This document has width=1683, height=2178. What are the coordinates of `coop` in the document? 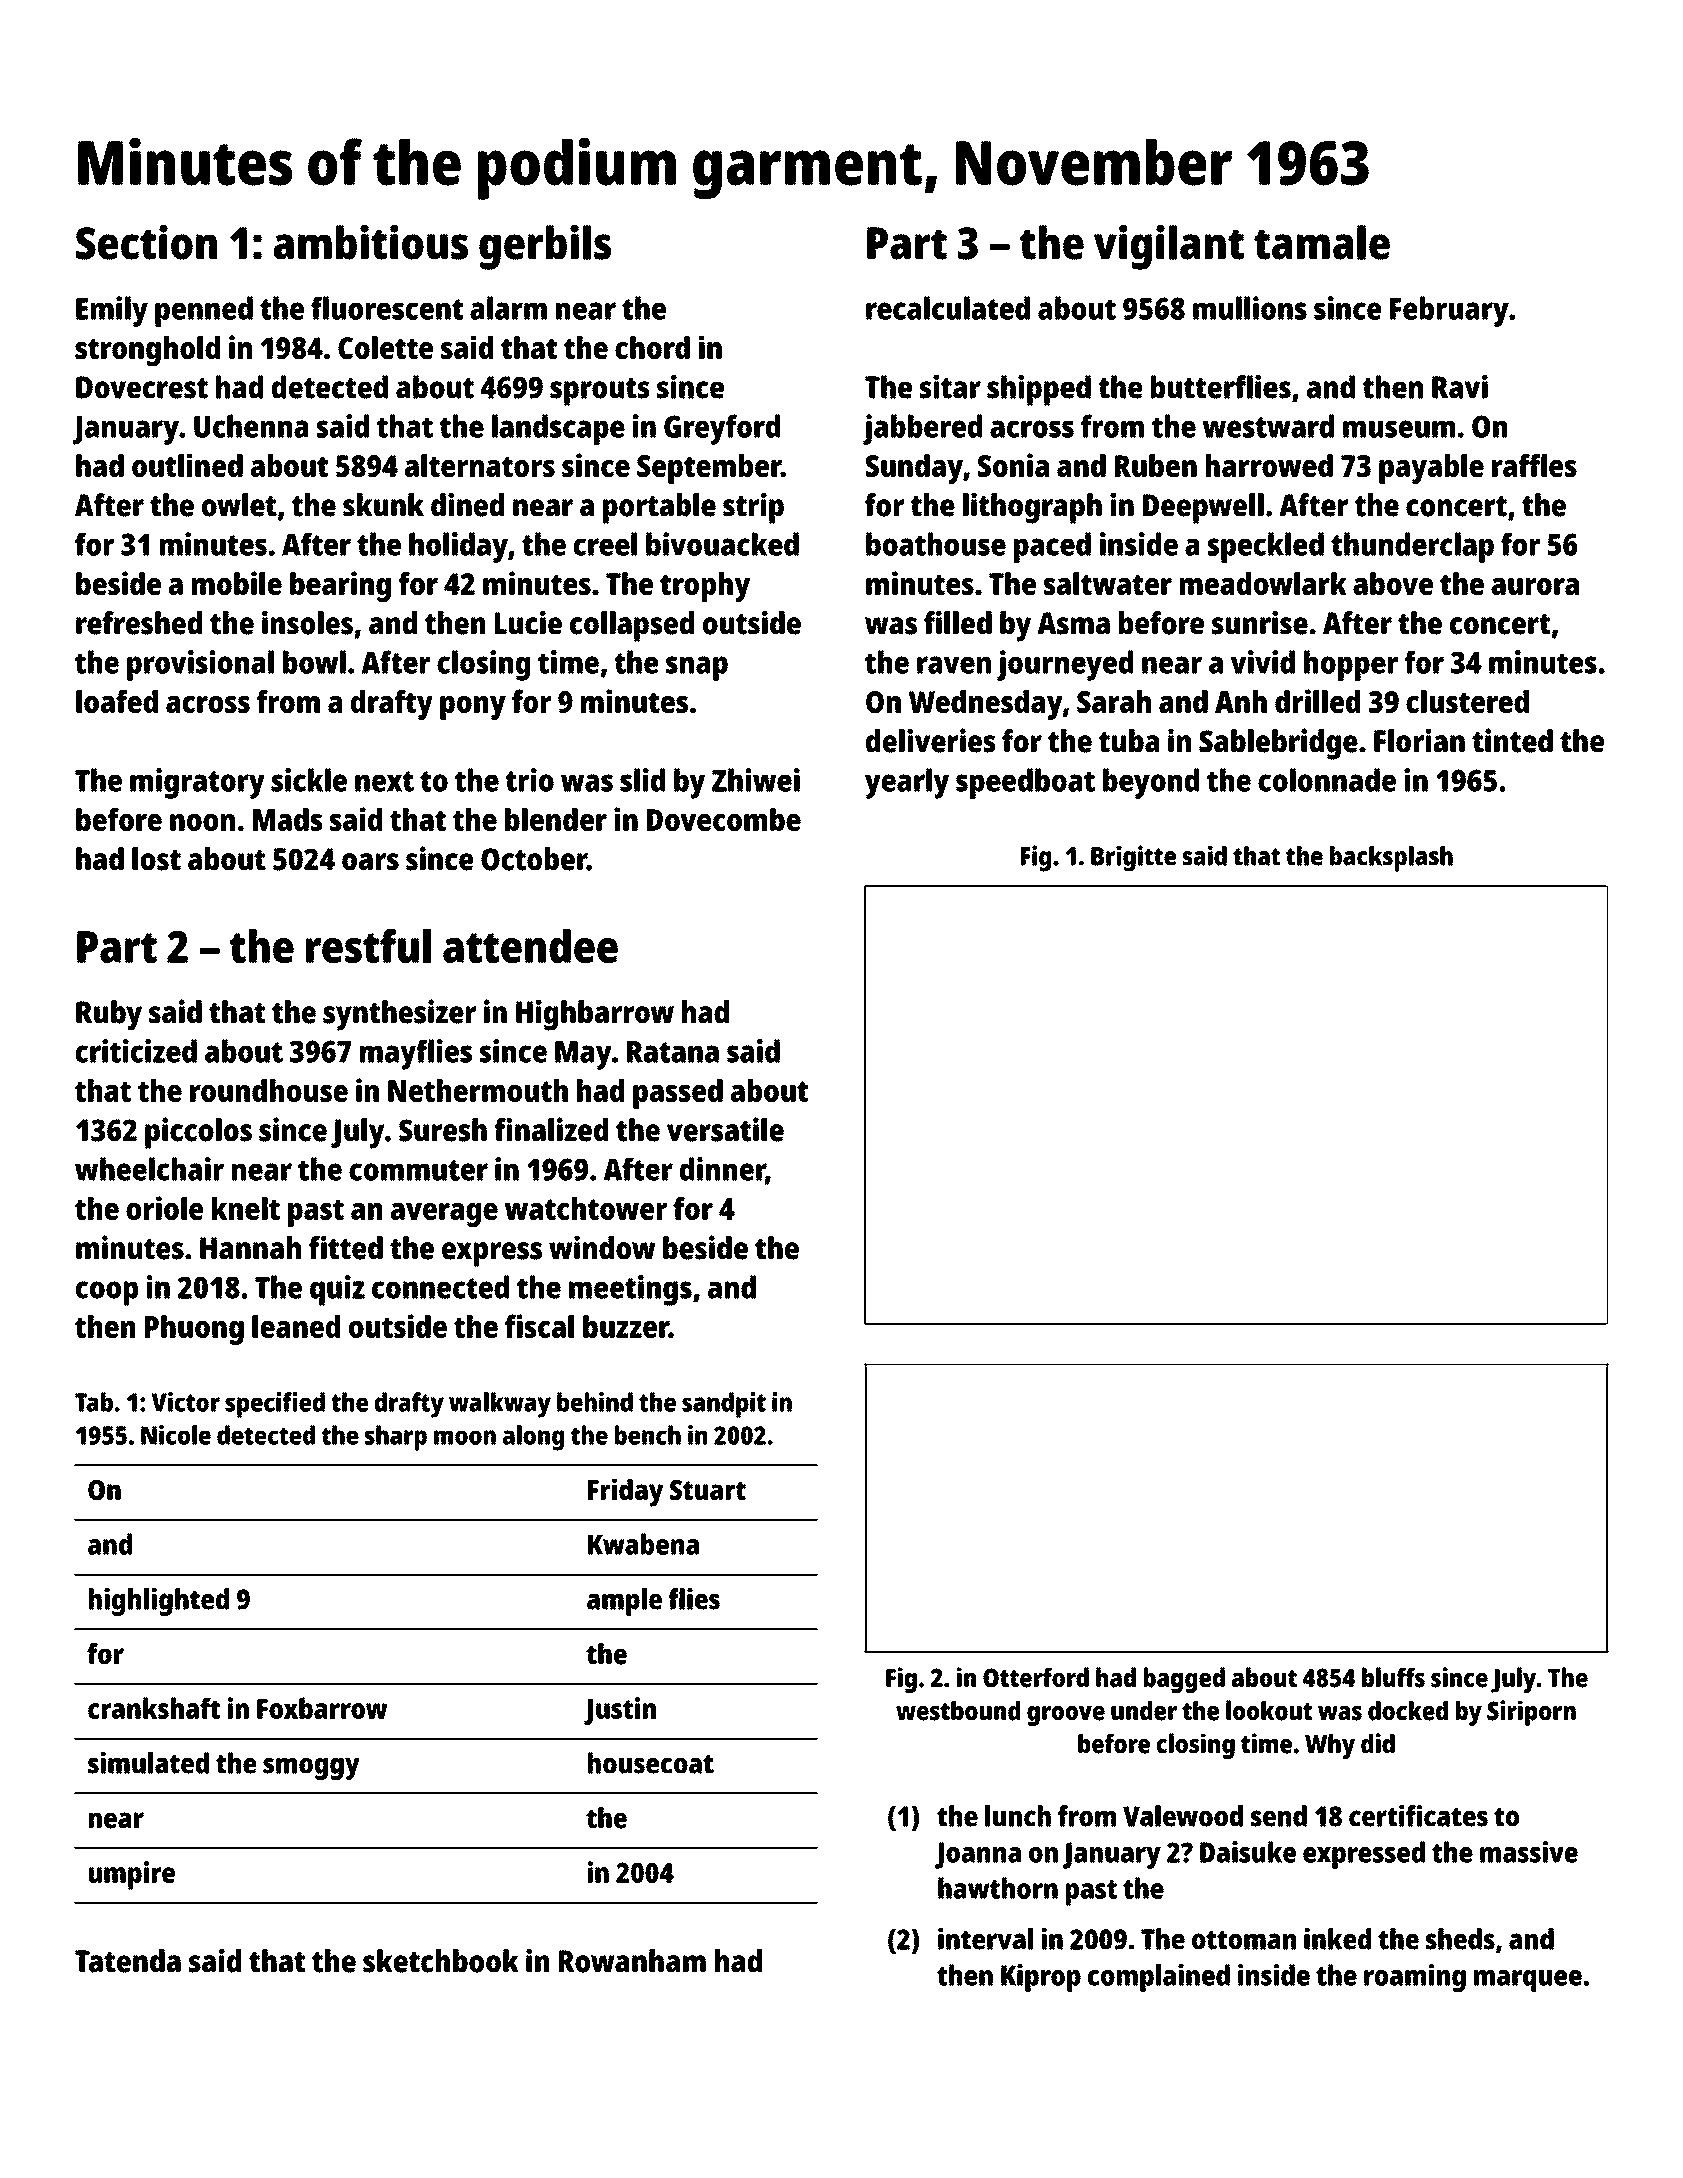 It's located at (107, 1293).
